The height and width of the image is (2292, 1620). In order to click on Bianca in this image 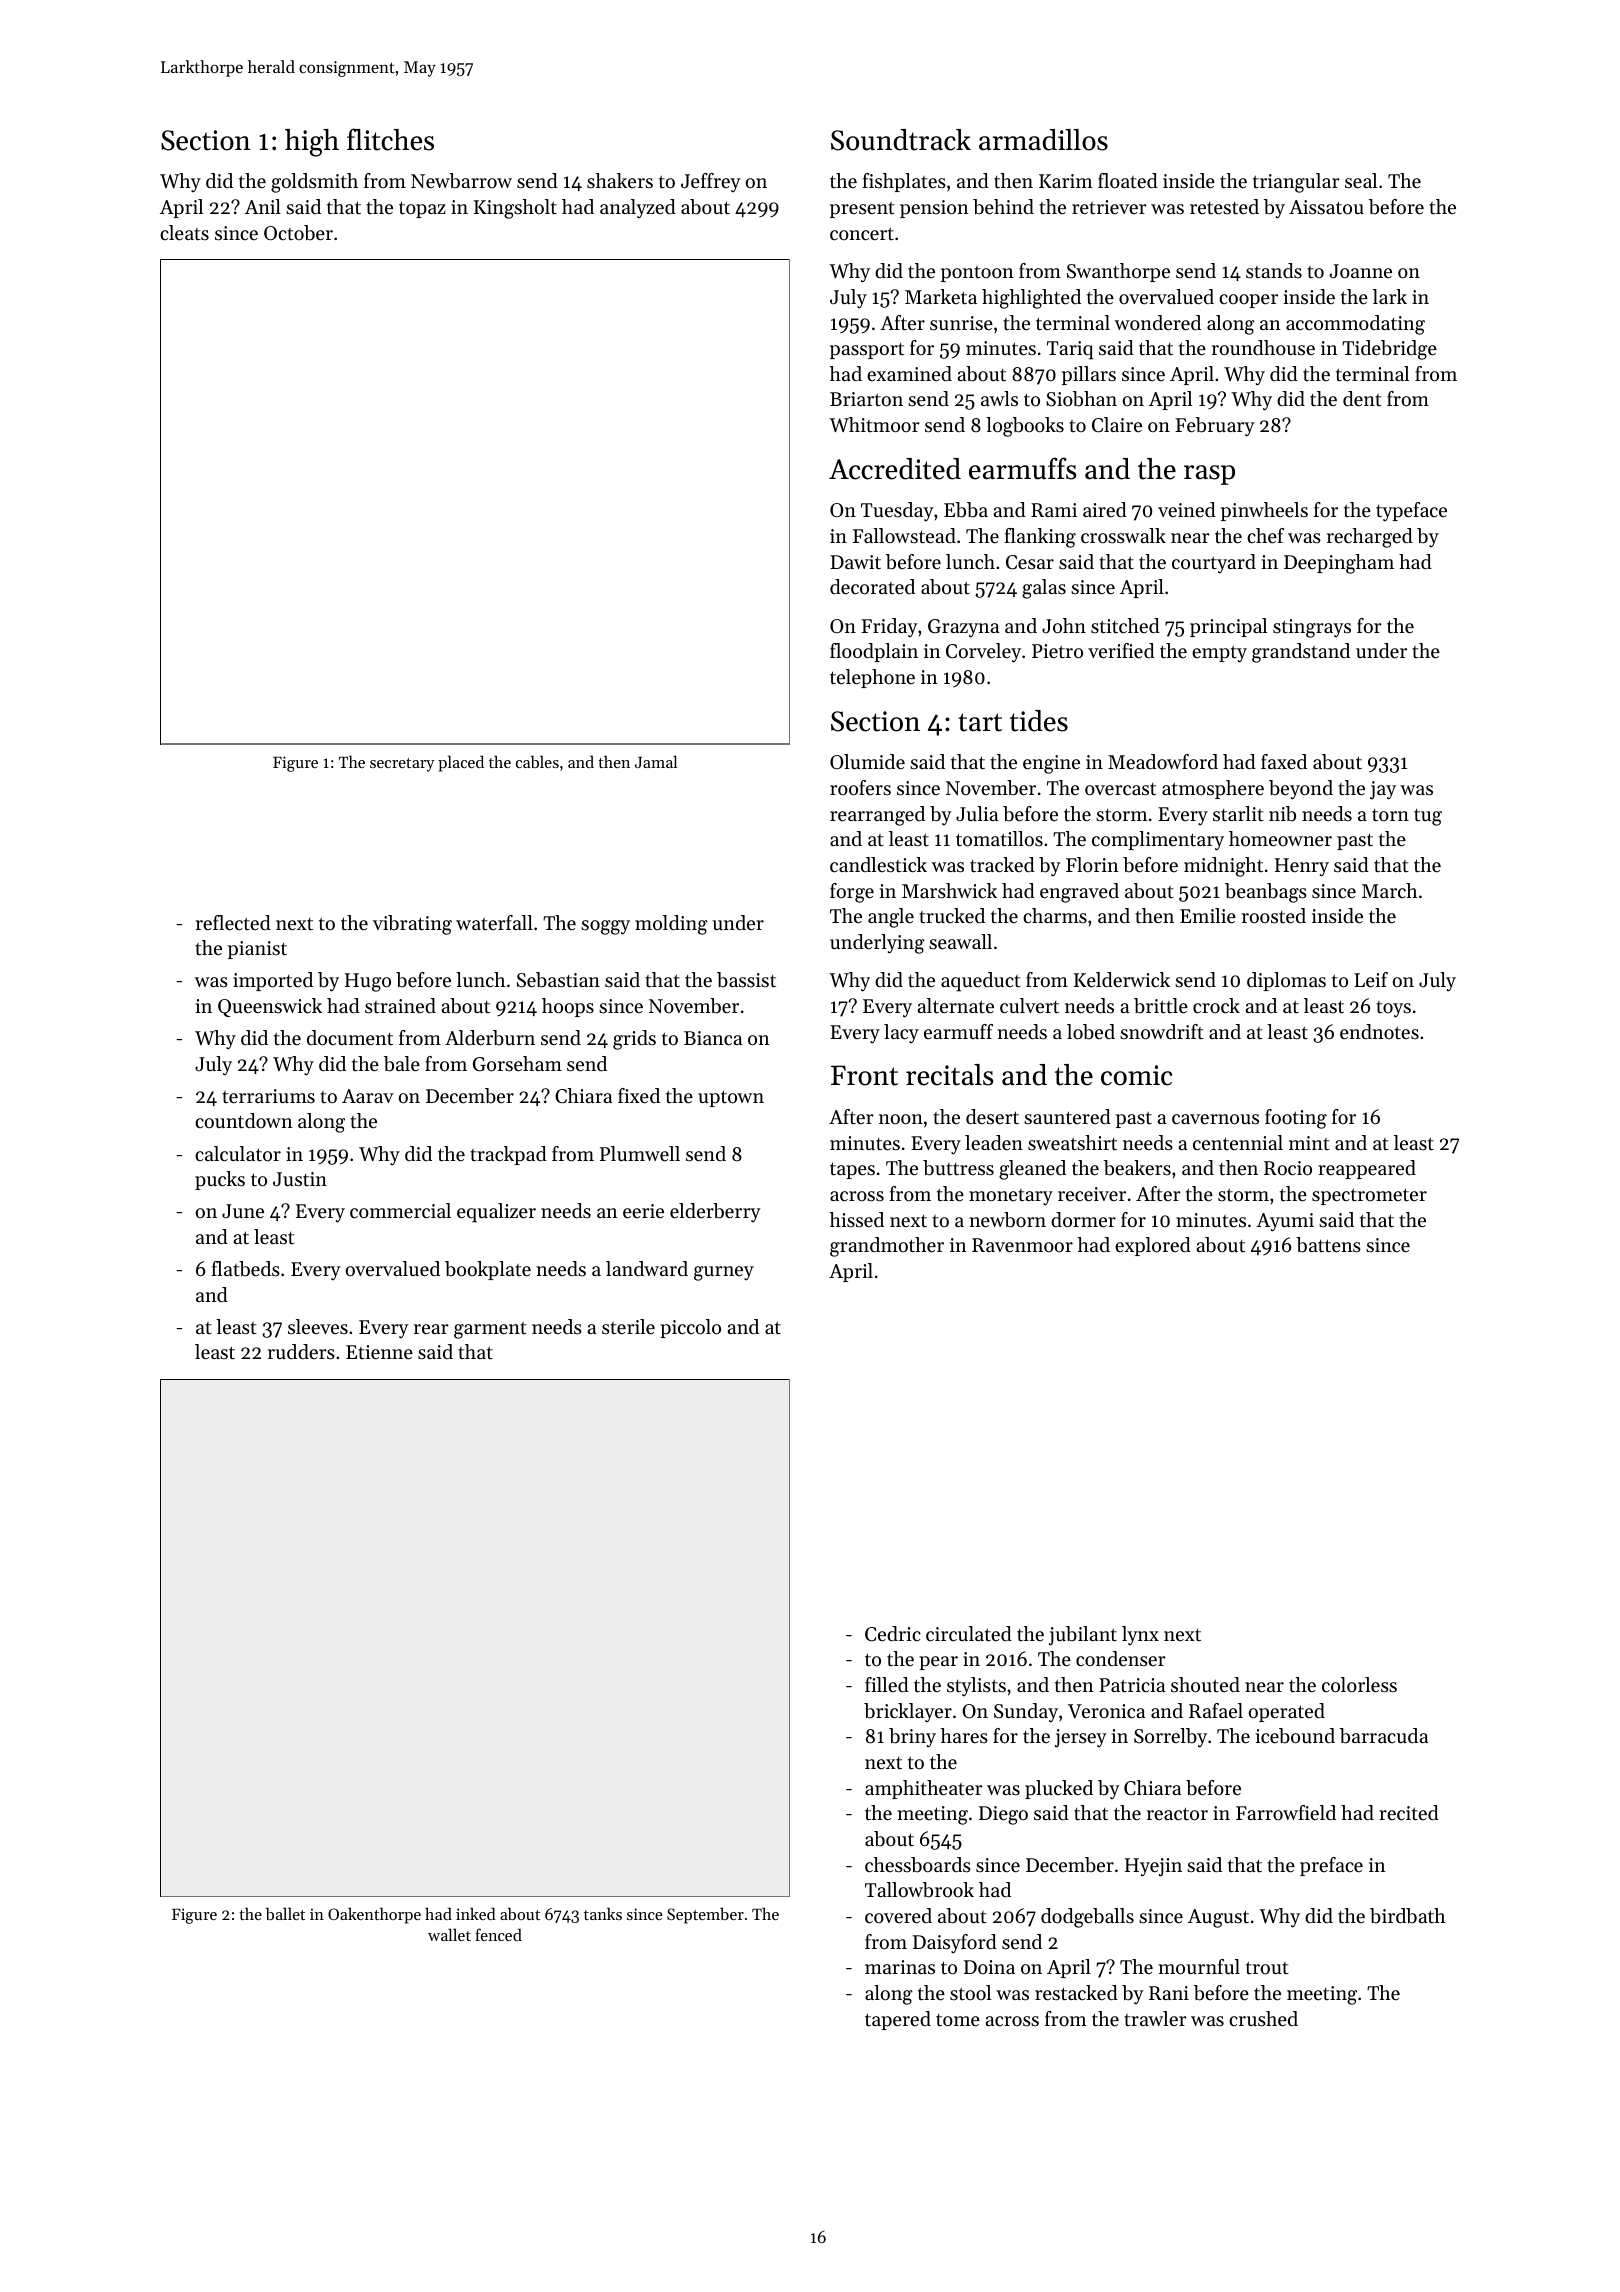, I will do `click(713, 1038)`.
